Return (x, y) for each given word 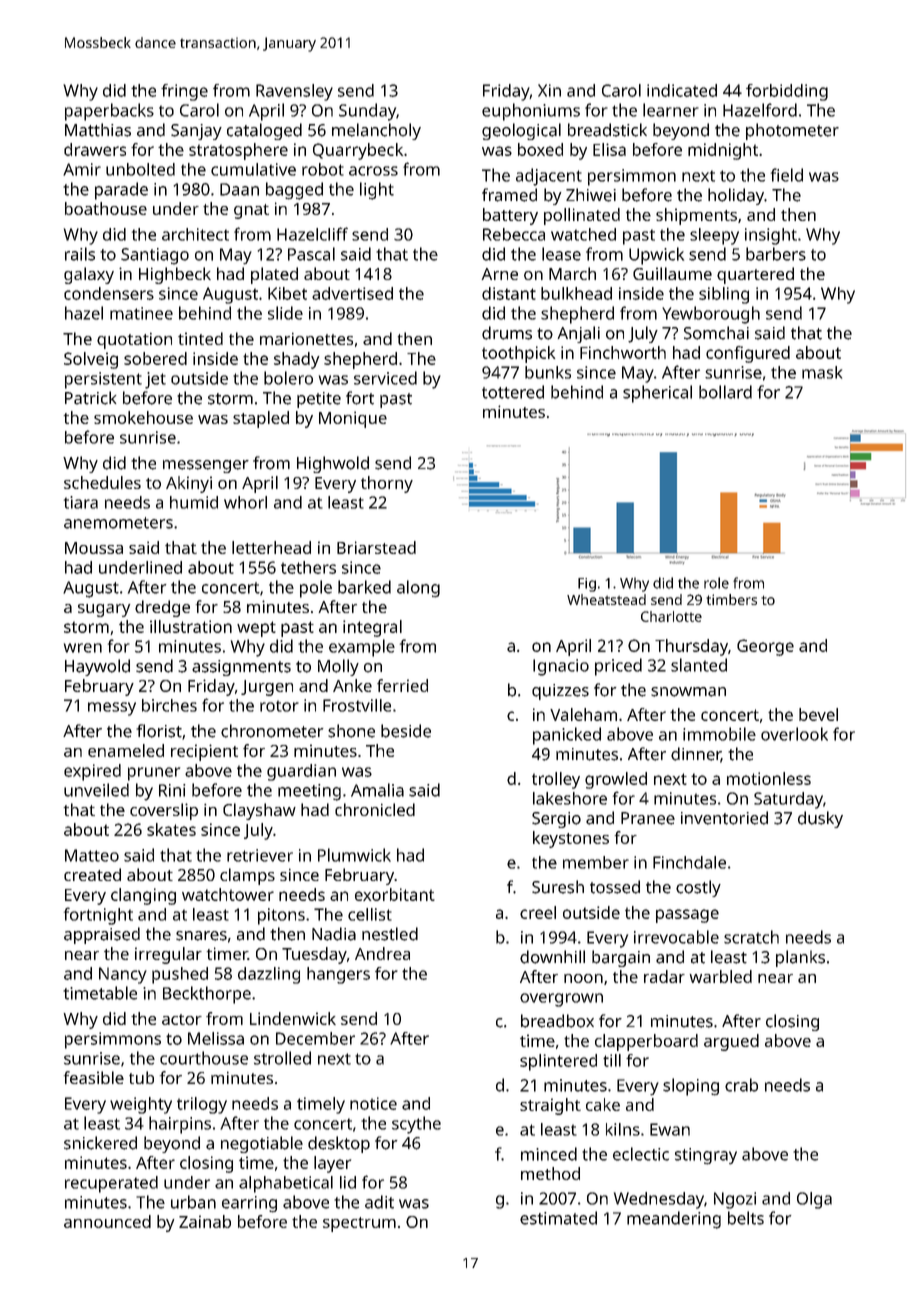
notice (373, 1103)
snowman (688, 692)
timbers (731, 599)
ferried (402, 685)
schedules (102, 482)
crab (741, 1085)
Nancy (123, 975)
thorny (387, 484)
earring (249, 1204)
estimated (558, 1218)
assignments (241, 668)
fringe (184, 92)
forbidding (787, 92)
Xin (549, 90)
